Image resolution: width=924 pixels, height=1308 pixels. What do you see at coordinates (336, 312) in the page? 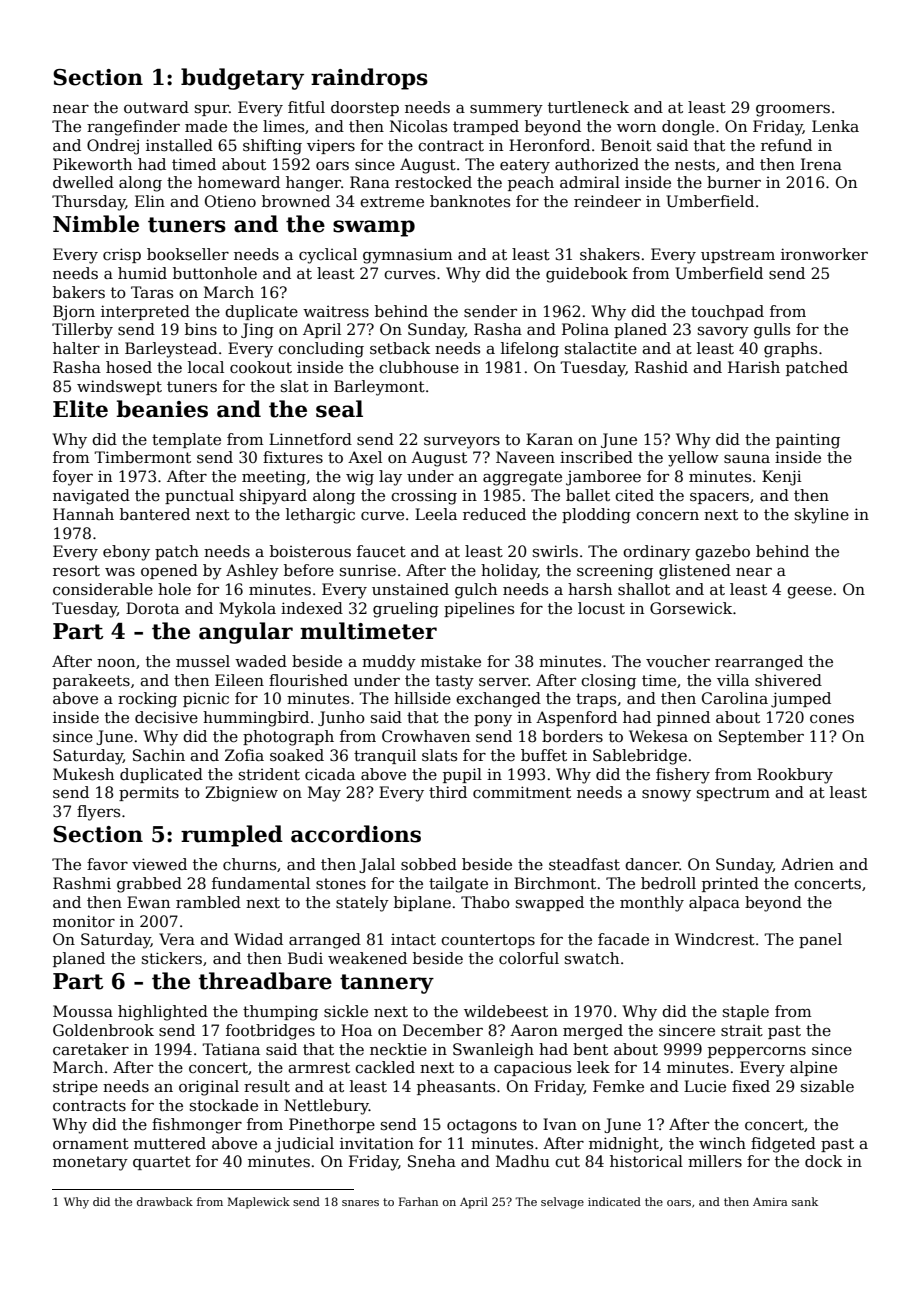
I see `waitress` at bounding box center [336, 312].
